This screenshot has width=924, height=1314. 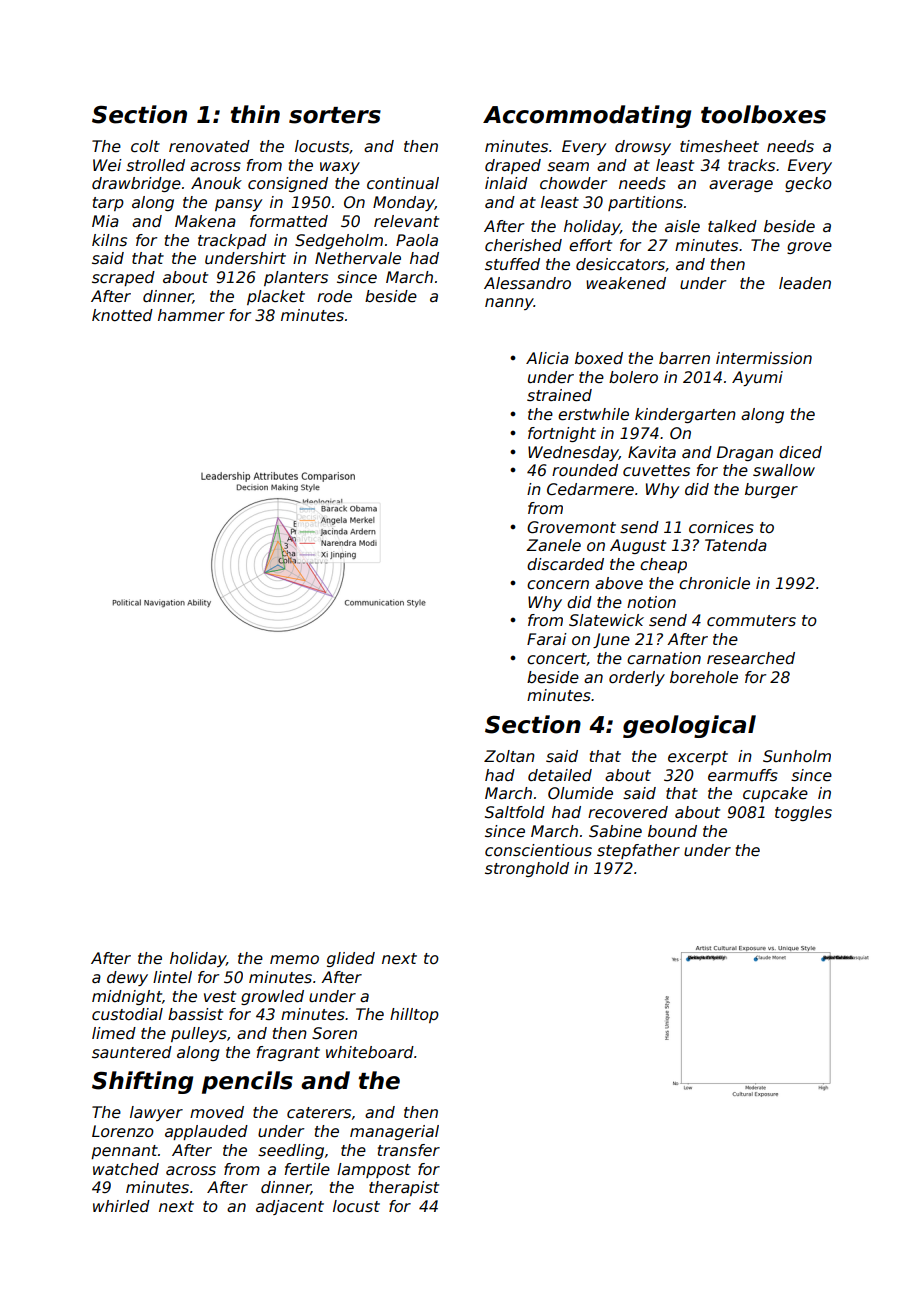 What do you see at coordinates (763, 114) in the screenshot?
I see `toolboxes` at bounding box center [763, 114].
